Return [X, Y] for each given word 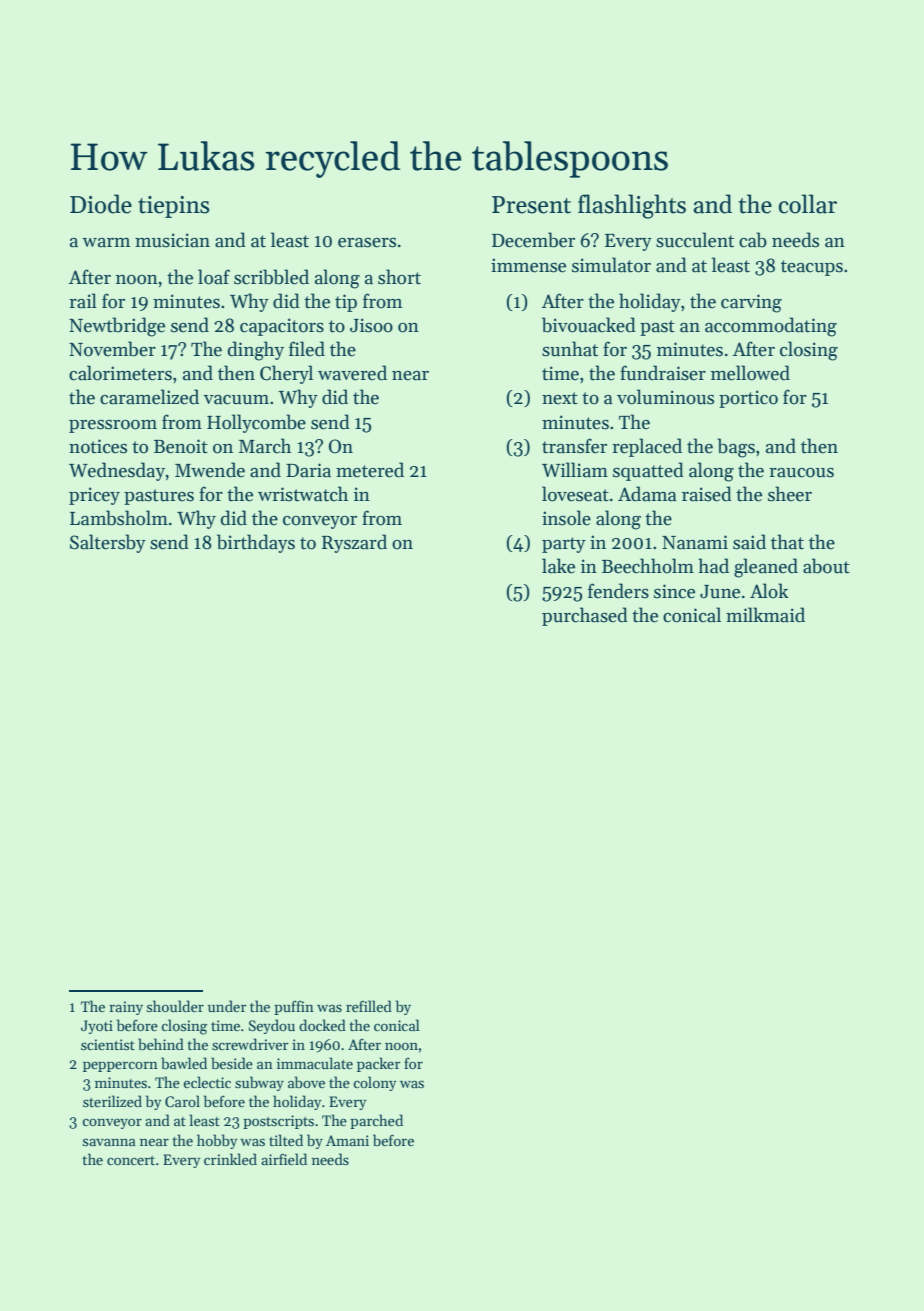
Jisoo [371, 325]
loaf [214, 277]
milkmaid [765, 615]
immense [528, 265]
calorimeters [120, 373]
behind [161, 1044]
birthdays [256, 543]
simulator [611, 265]
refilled [369, 1006]
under [227, 1006]
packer [379, 1064]
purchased [585, 616]
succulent [695, 240]
